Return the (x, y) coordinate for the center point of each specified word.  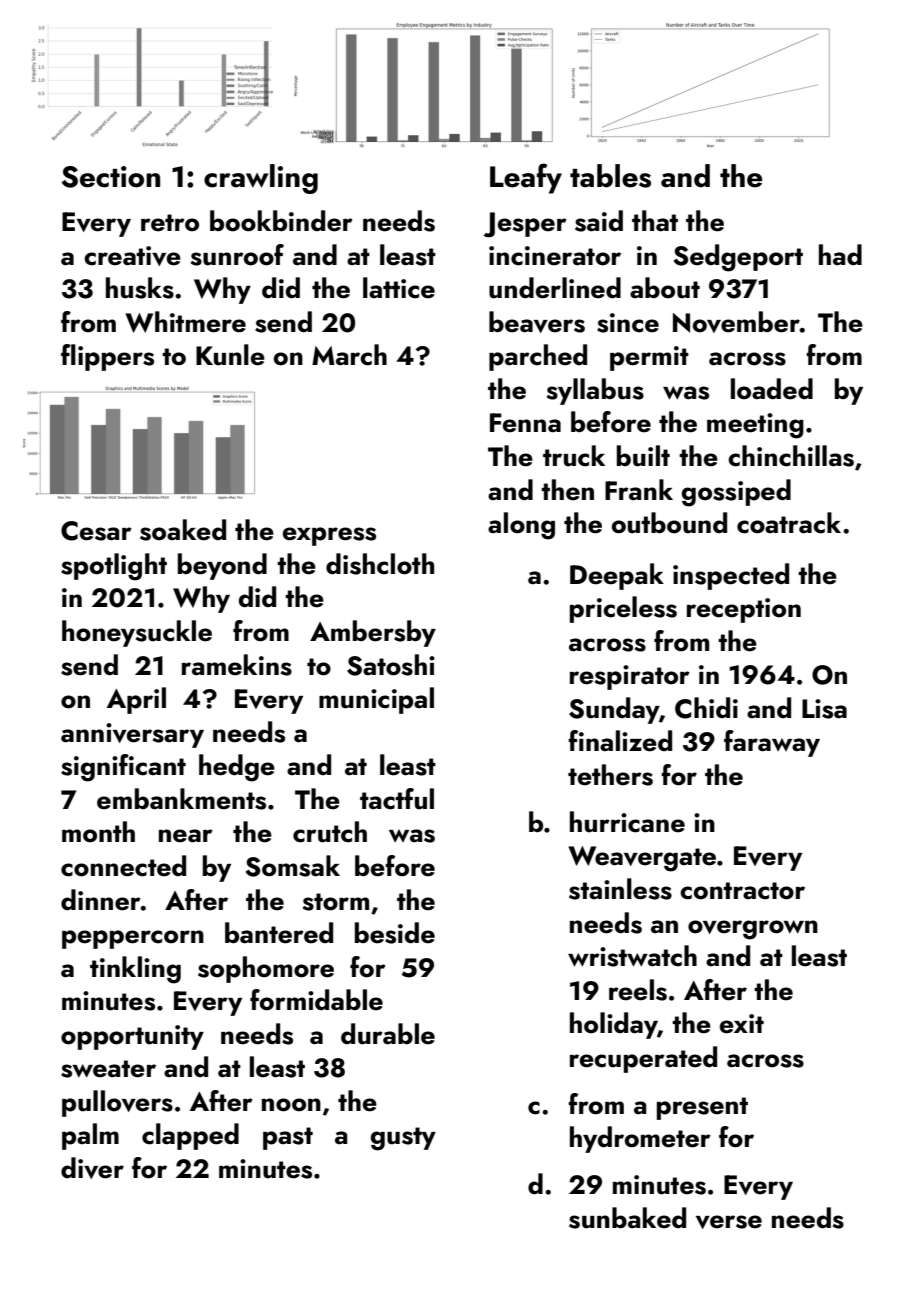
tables (610, 176)
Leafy (526, 178)
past (288, 1138)
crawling (261, 179)
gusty (403, 1139)
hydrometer (640, 1139)
